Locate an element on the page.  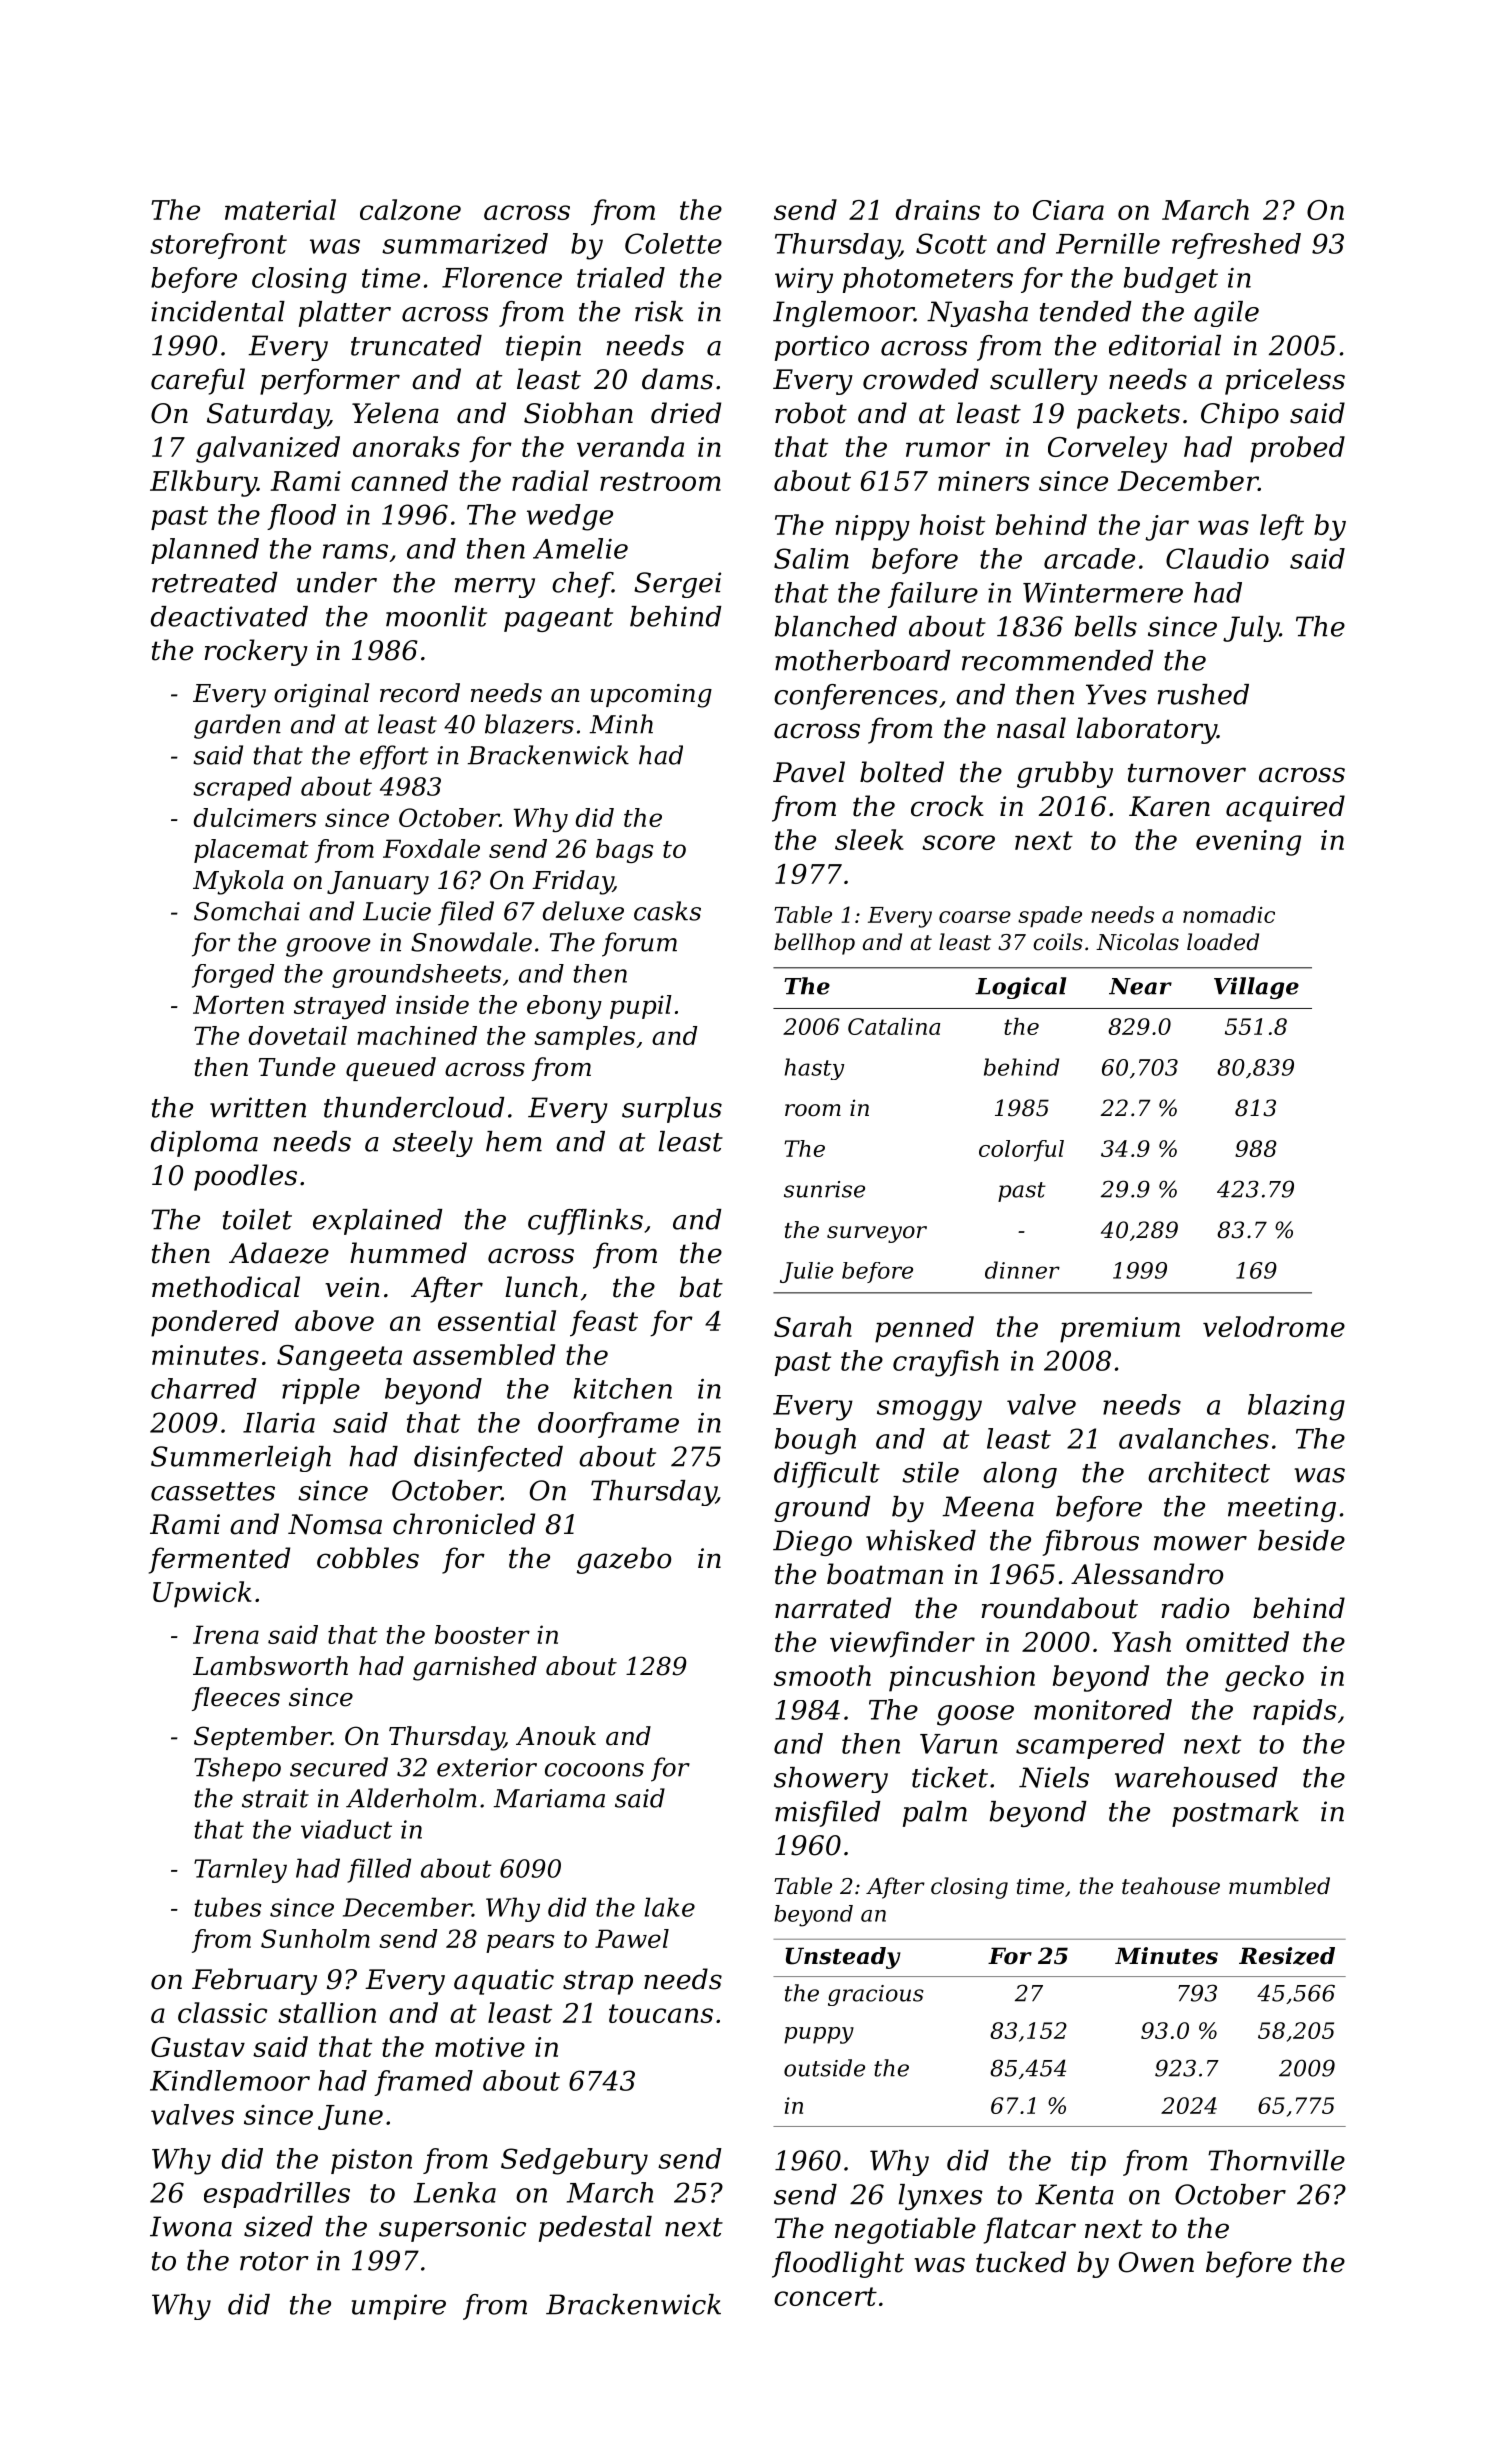
postmark is located at coordinates (1235, 1814).
